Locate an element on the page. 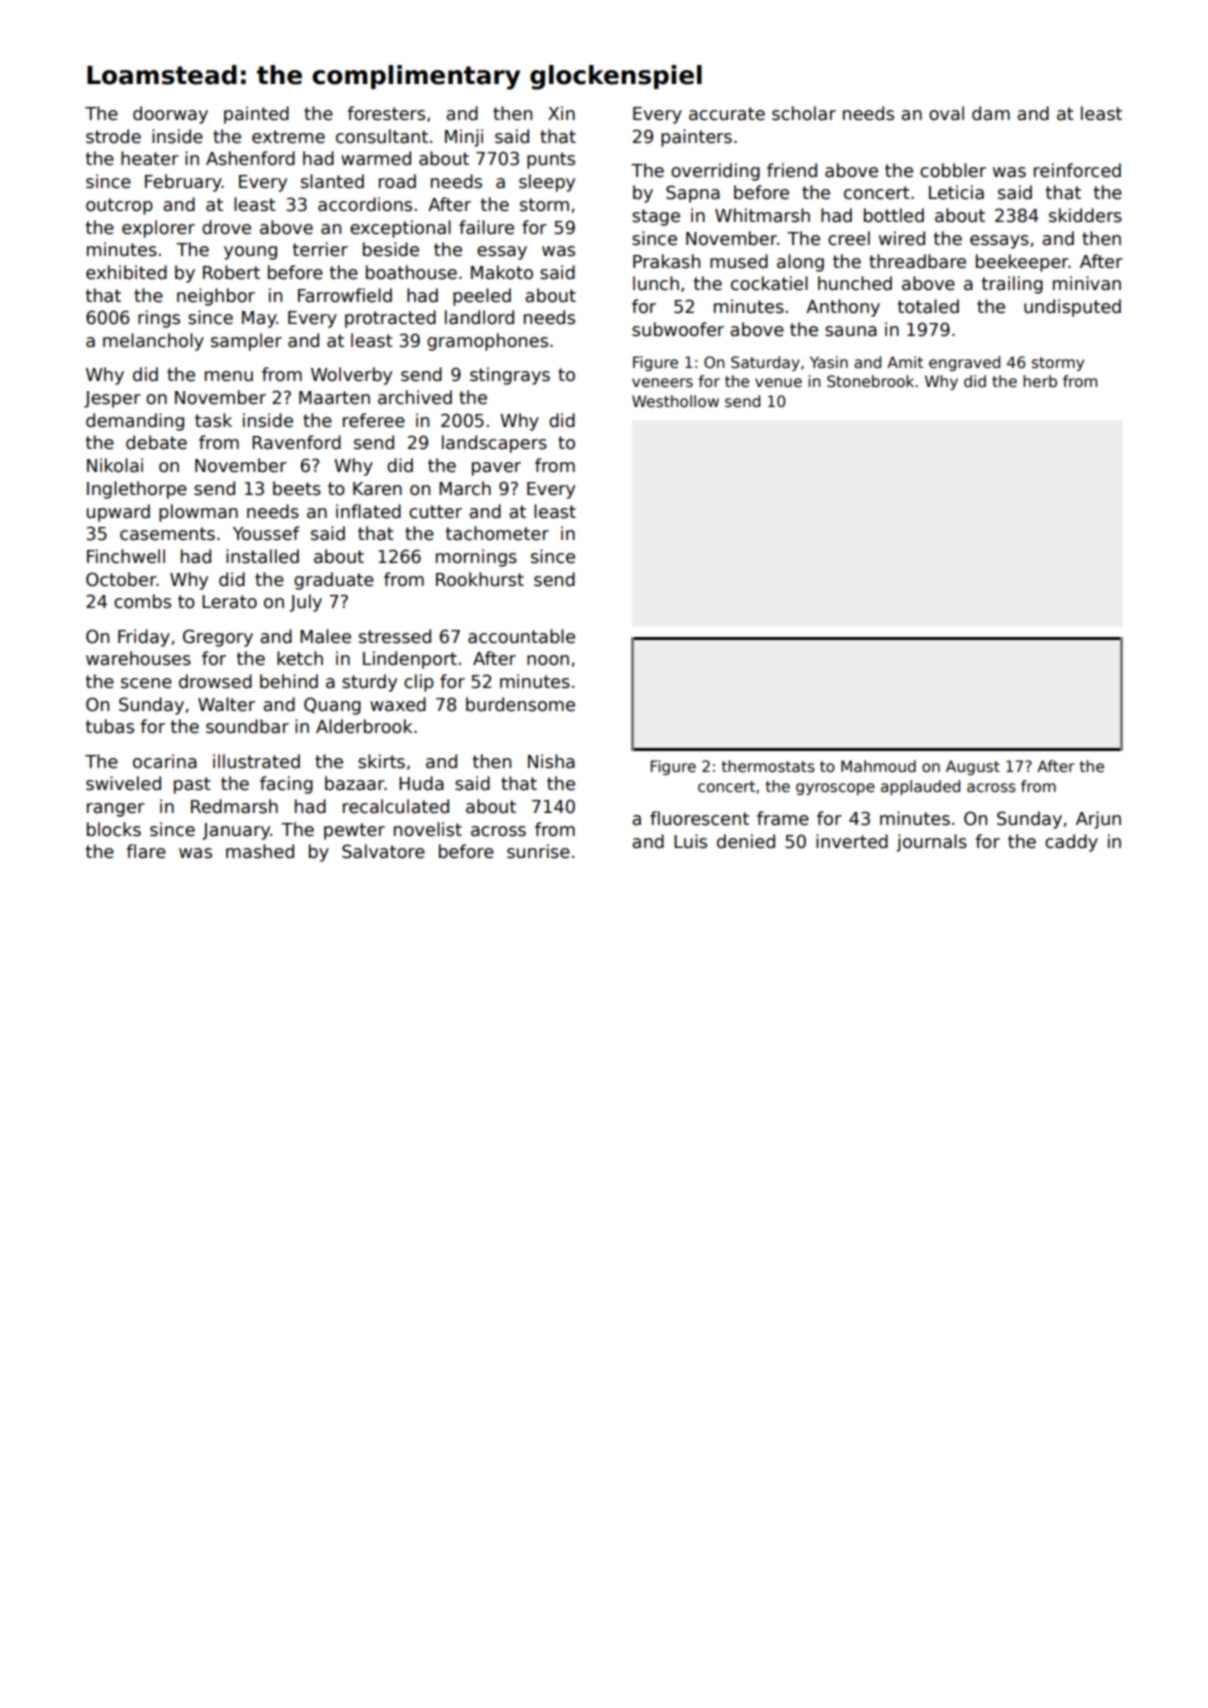 The image size is (1208, 1708). ranger is located at coordinates (116, 810).
